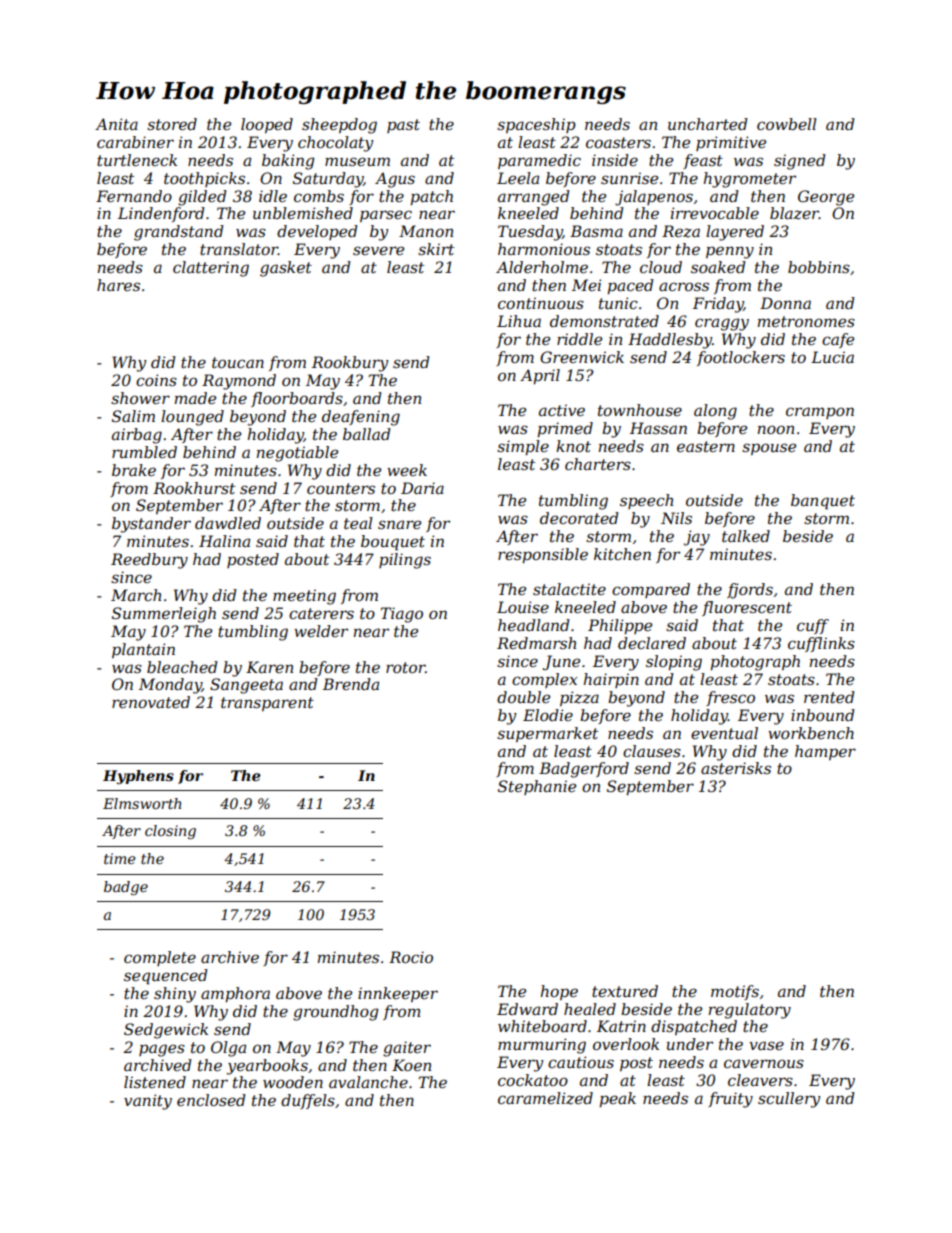 The image size is (952, 1233). Describe the element at coordinates (674, 663) in the document. I see `sloping` at that location.
